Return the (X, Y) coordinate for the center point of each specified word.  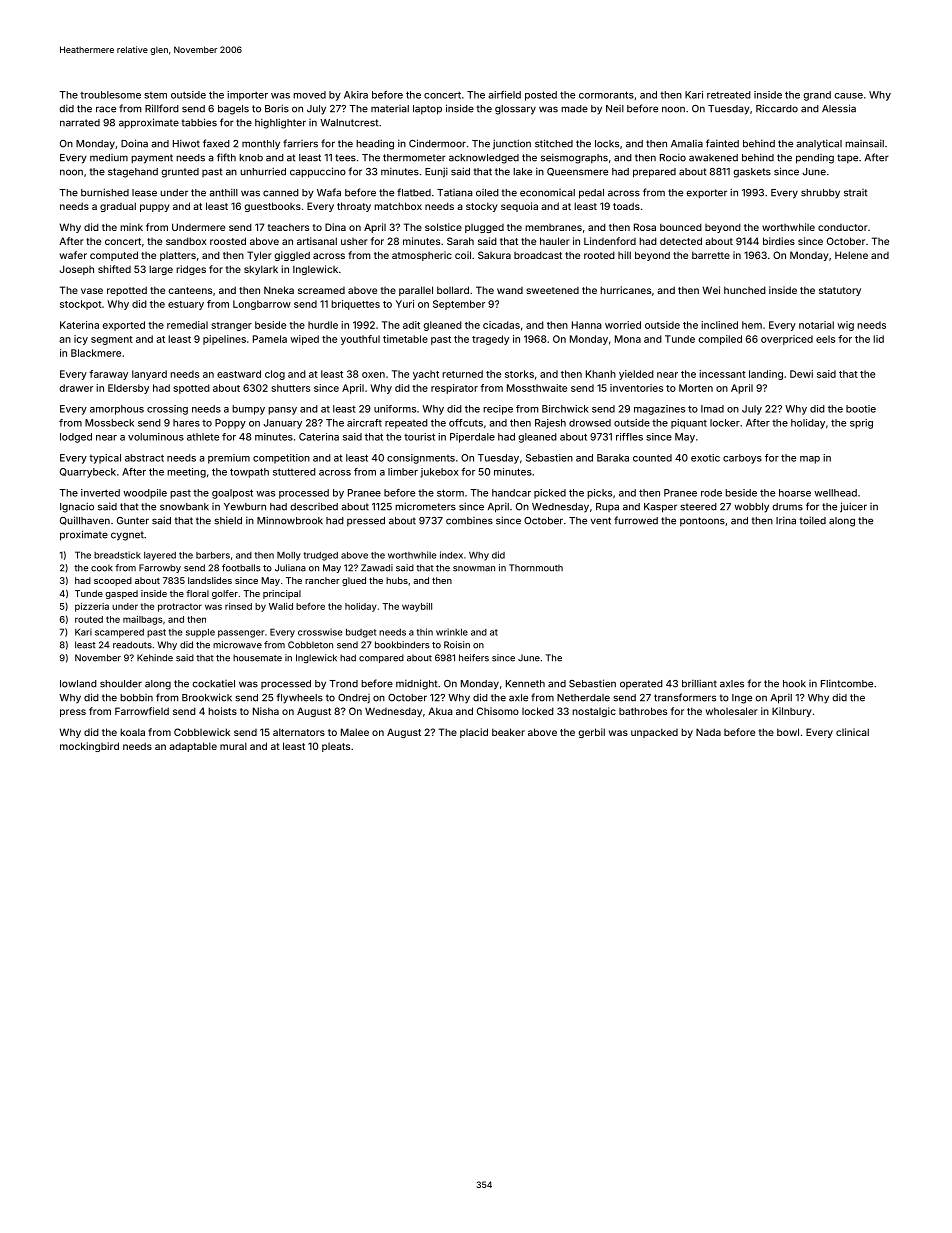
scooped (113, 581)
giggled (292, 256)
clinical (852, 732)
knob (251, 158)
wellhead (835, 493)
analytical (819, 144)
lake (522, 172)
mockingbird (89, 747)
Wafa (329, 192)
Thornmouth (536, 568)
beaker (508, 732)
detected (681, 241)
